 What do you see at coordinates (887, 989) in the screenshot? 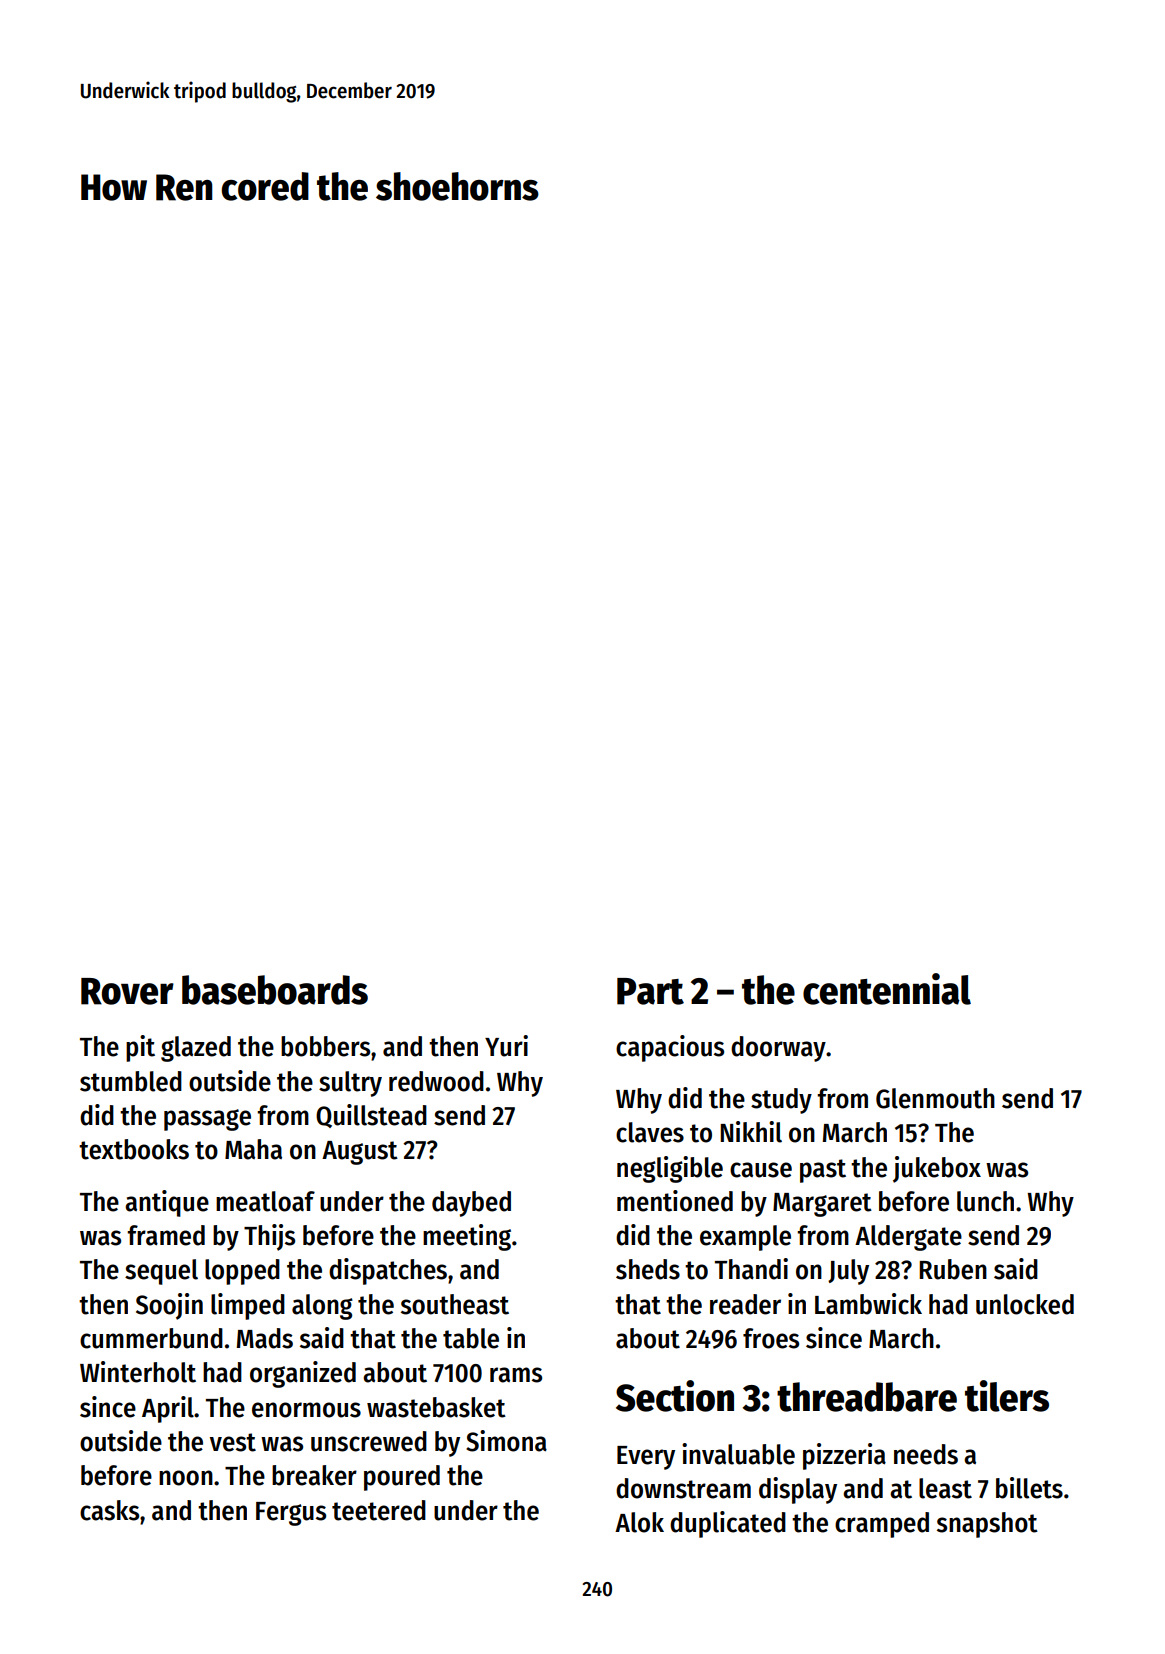
I see `centennial` at bounding box center [887, 989].
